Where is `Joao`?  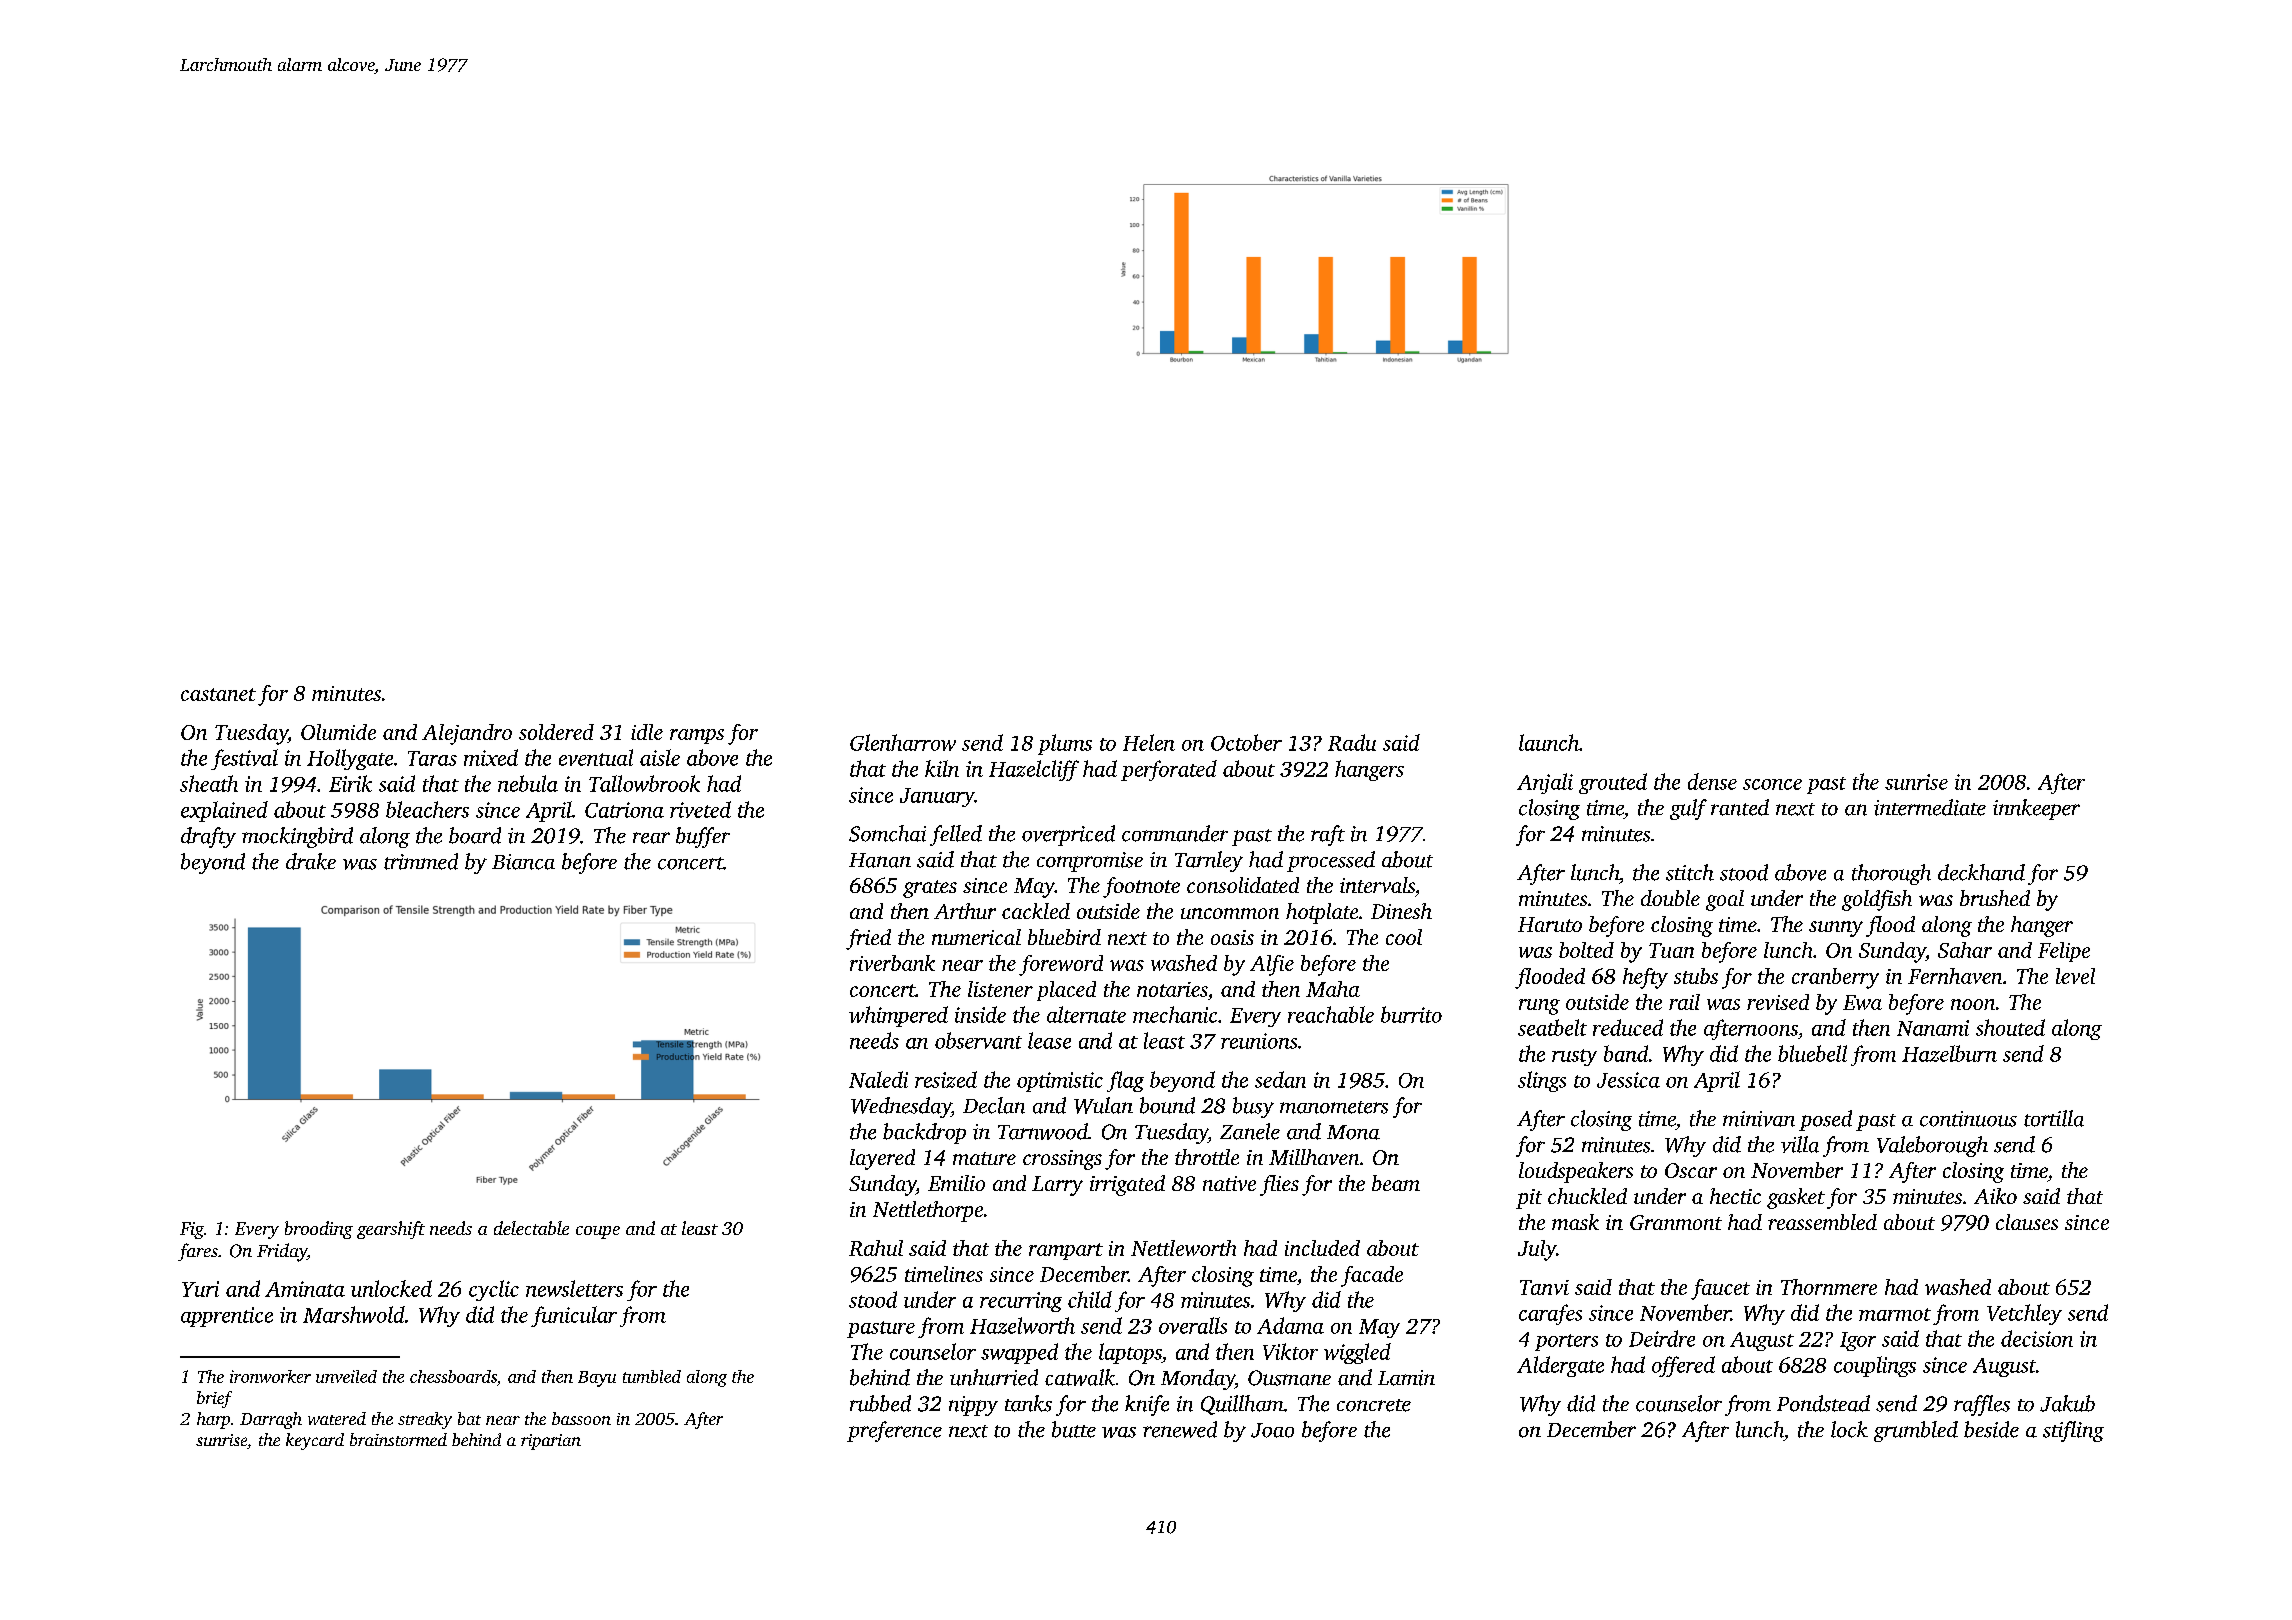
Joao is located at coordinates (1272, 1430).
